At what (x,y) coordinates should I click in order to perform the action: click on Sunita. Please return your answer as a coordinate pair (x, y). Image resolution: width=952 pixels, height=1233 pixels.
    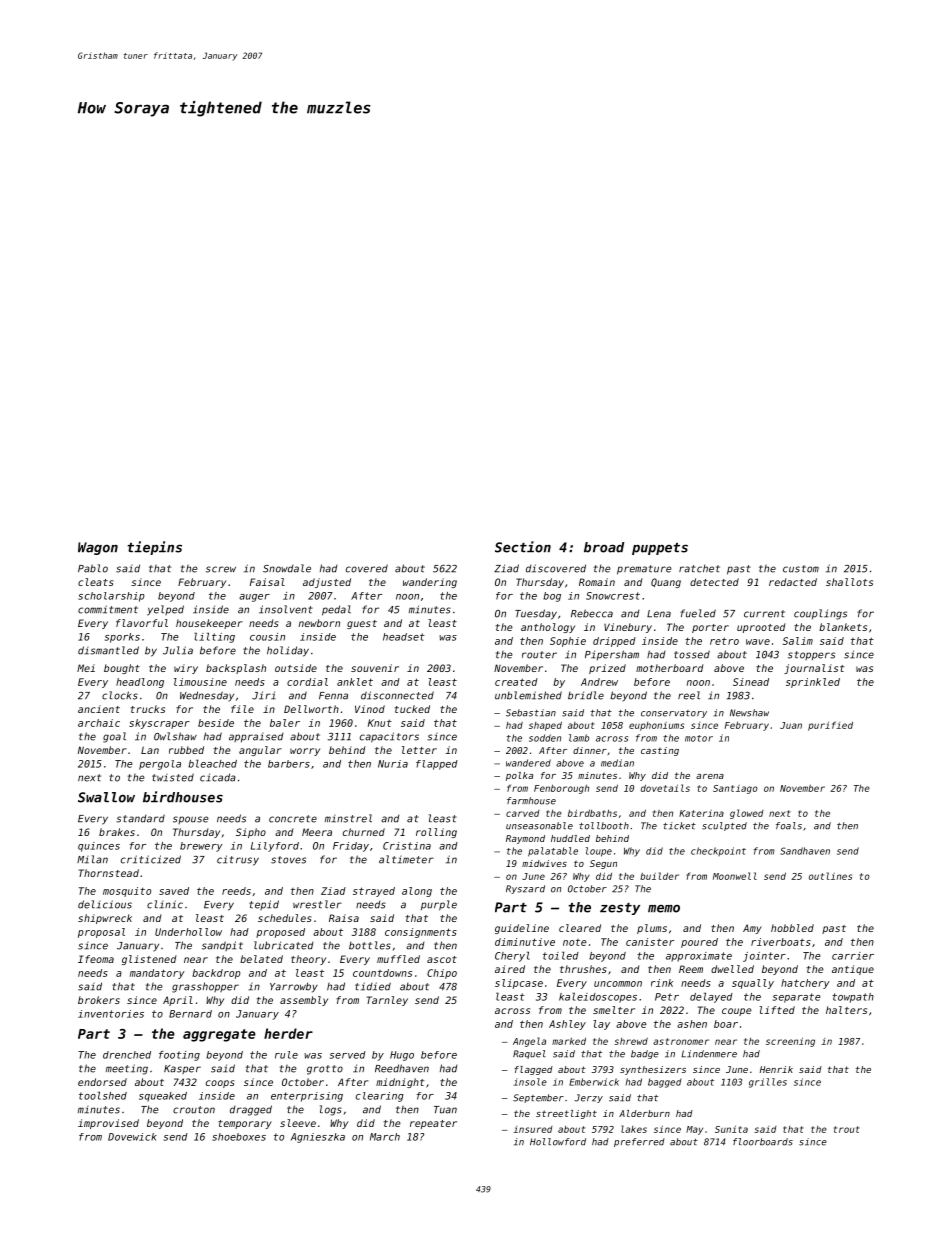
    Looking at the image, I should click on (731, 1129).
